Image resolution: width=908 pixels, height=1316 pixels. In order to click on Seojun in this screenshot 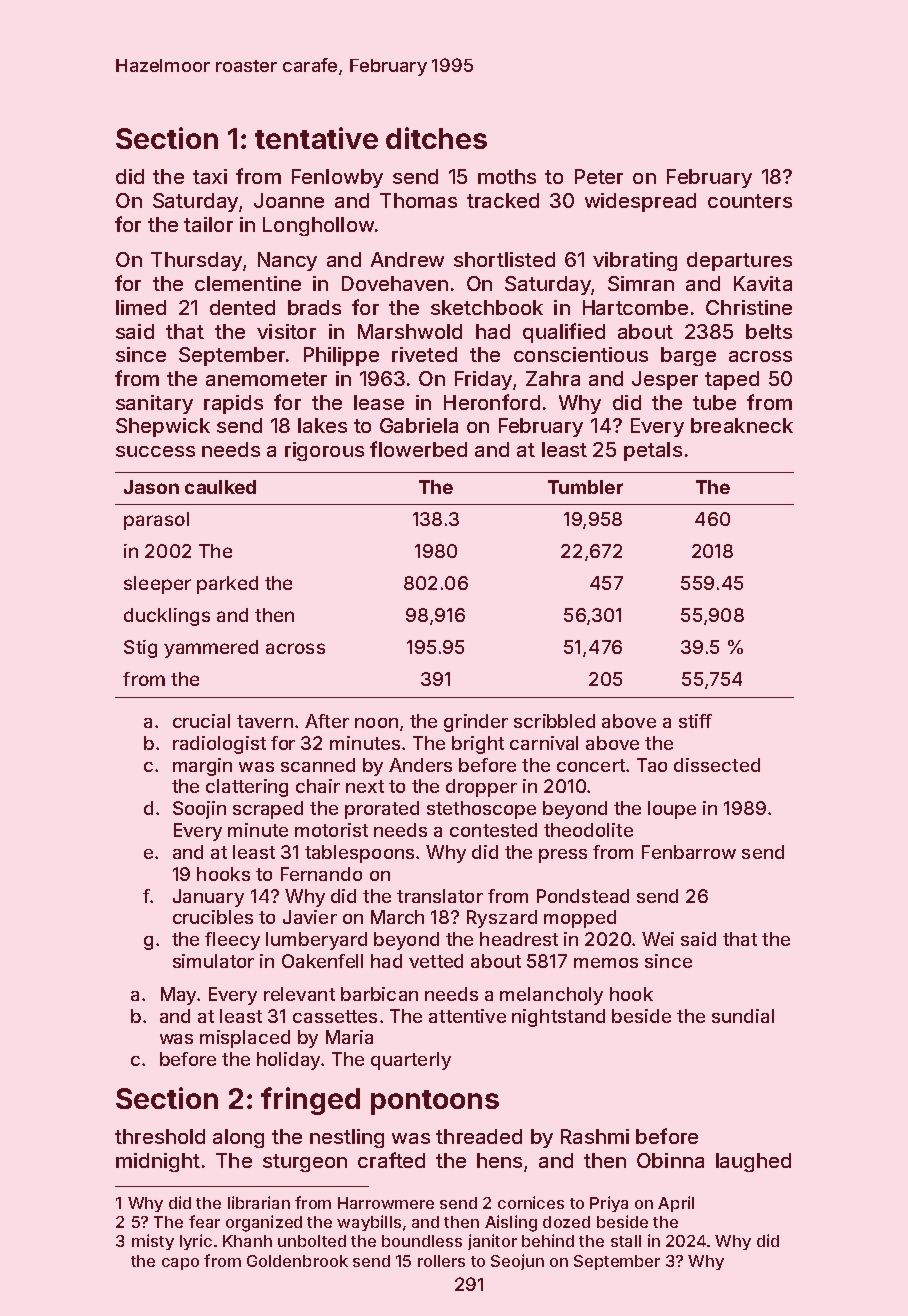, I will do `click(517, 1262)`.
